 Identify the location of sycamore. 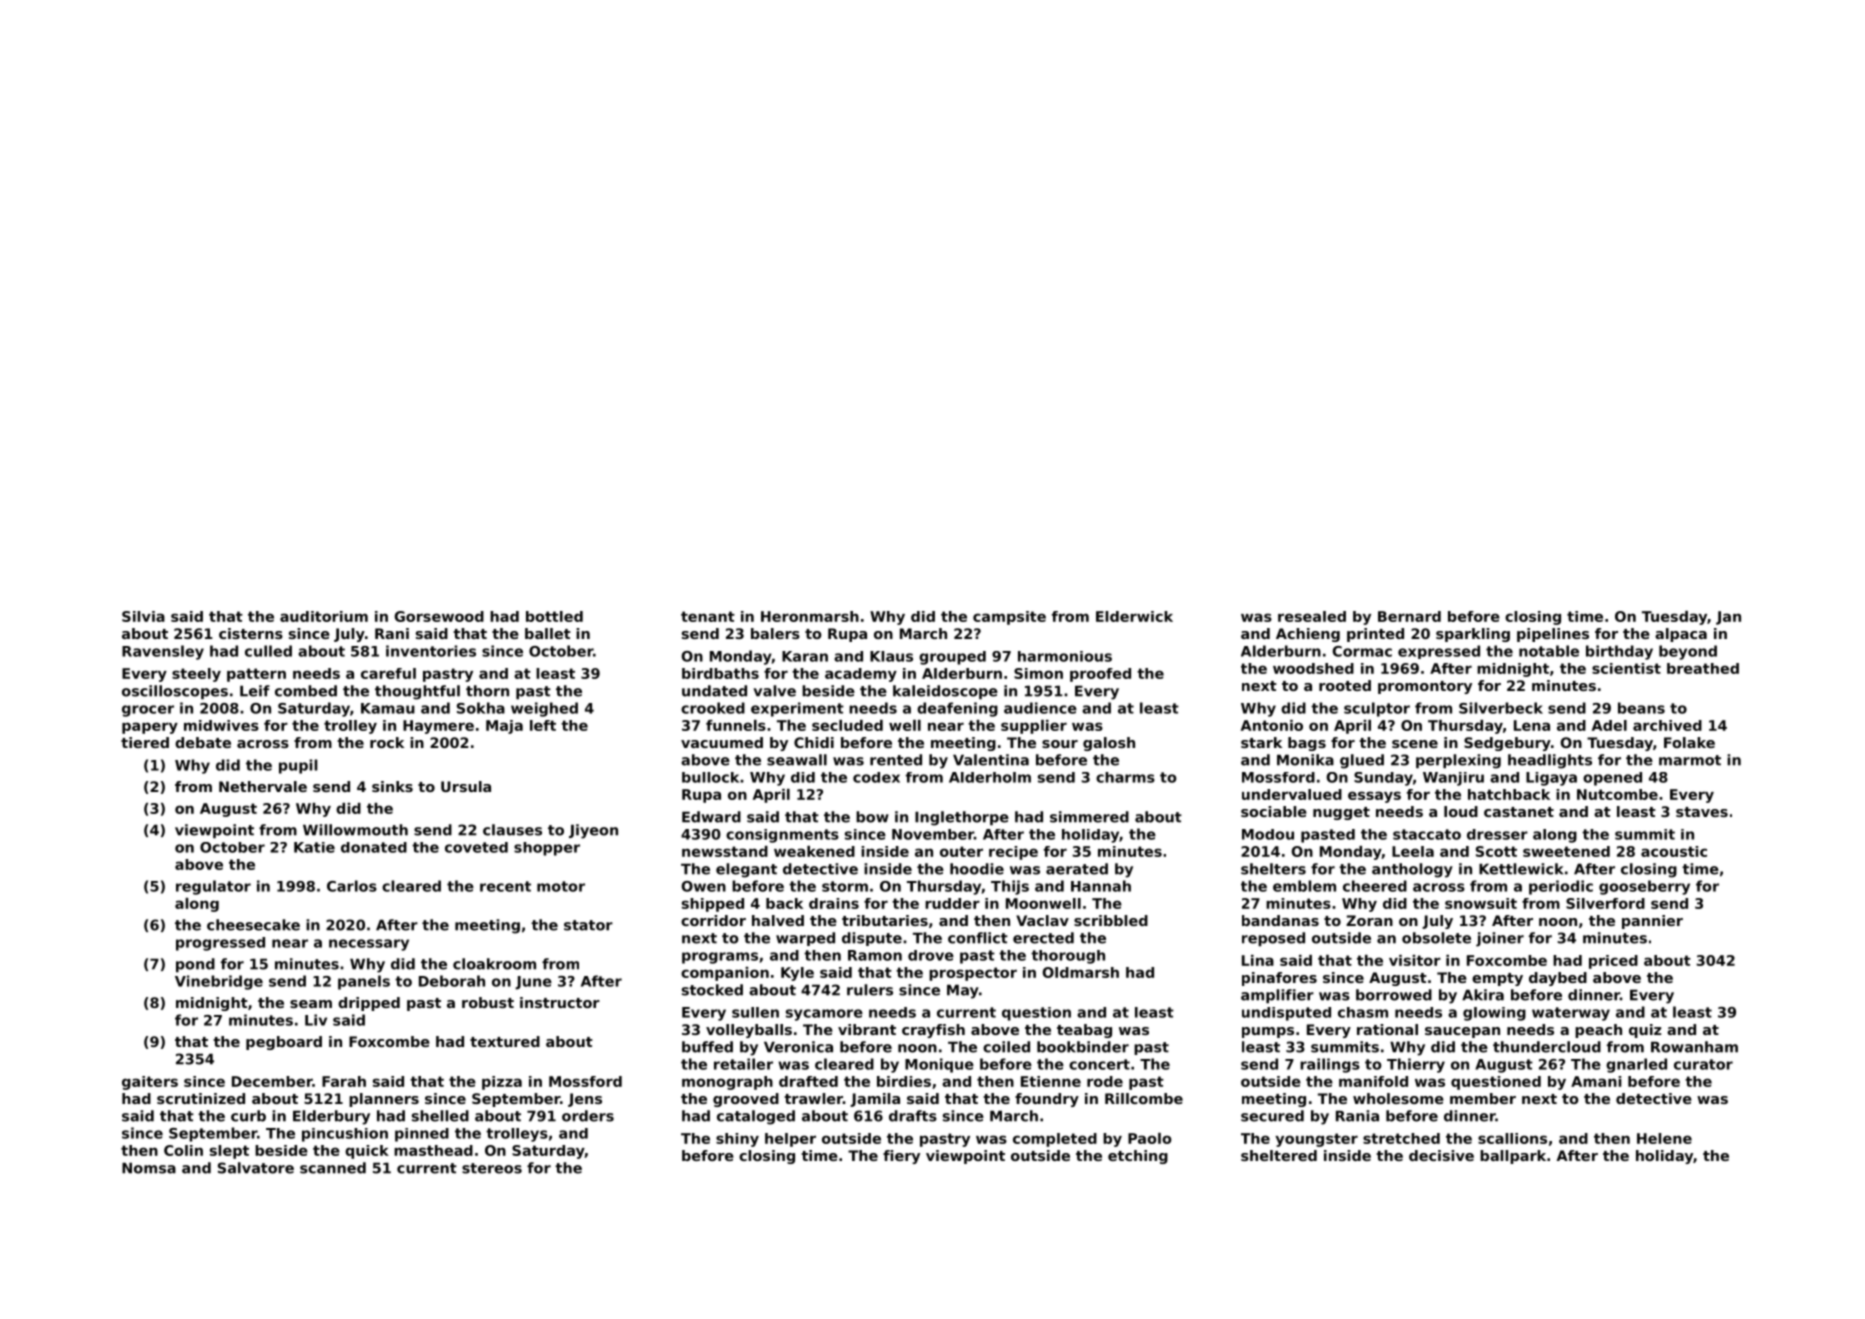
(824, 1015).
